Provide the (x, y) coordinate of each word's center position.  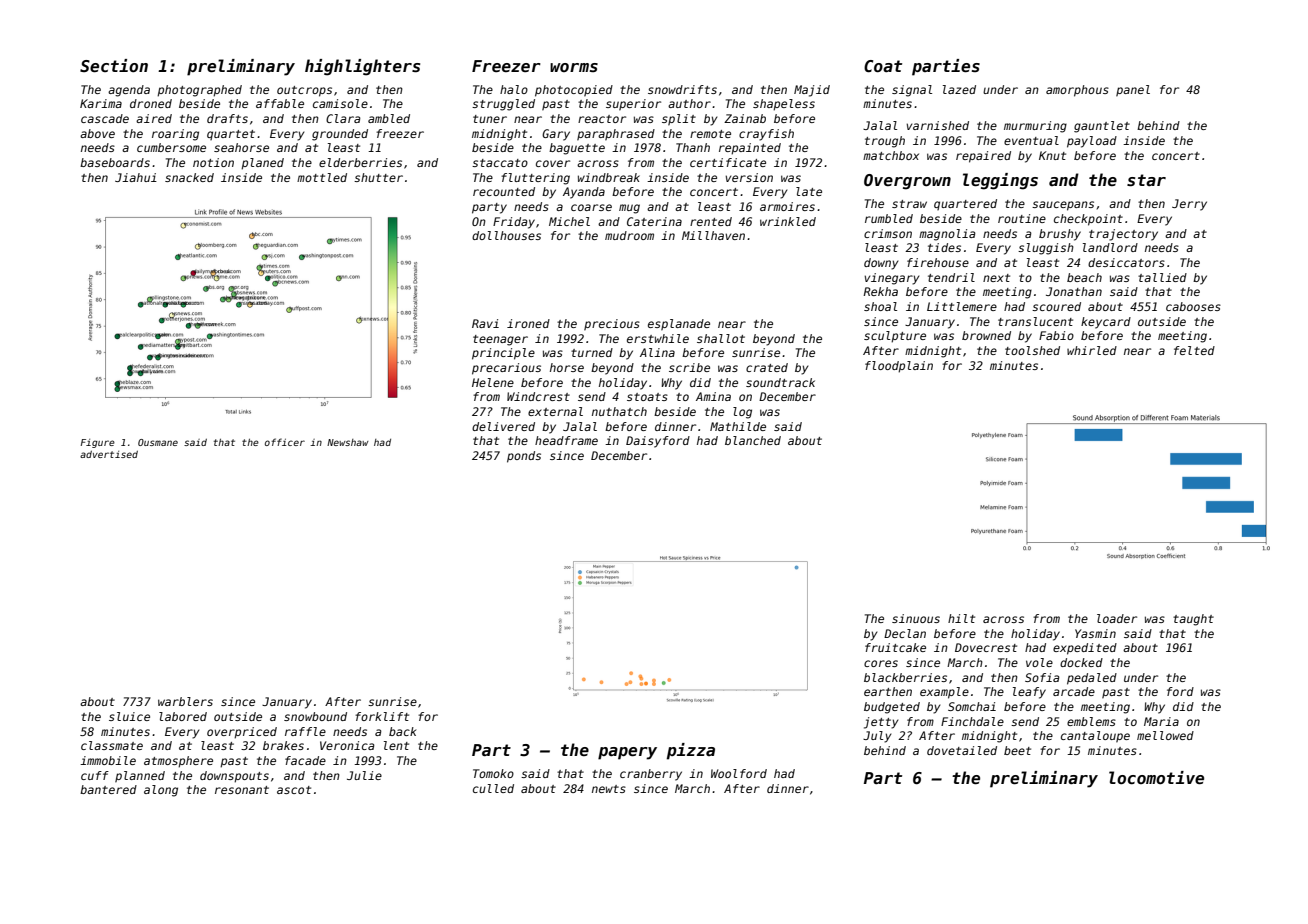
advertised (109, 454)
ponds (524, 457)
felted (1194, 350)
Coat (883, 66)
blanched (753, 440)
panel (1133, 91)
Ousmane (158, 442)
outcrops (304, 91)
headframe (566, 440)
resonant (242, 790)
